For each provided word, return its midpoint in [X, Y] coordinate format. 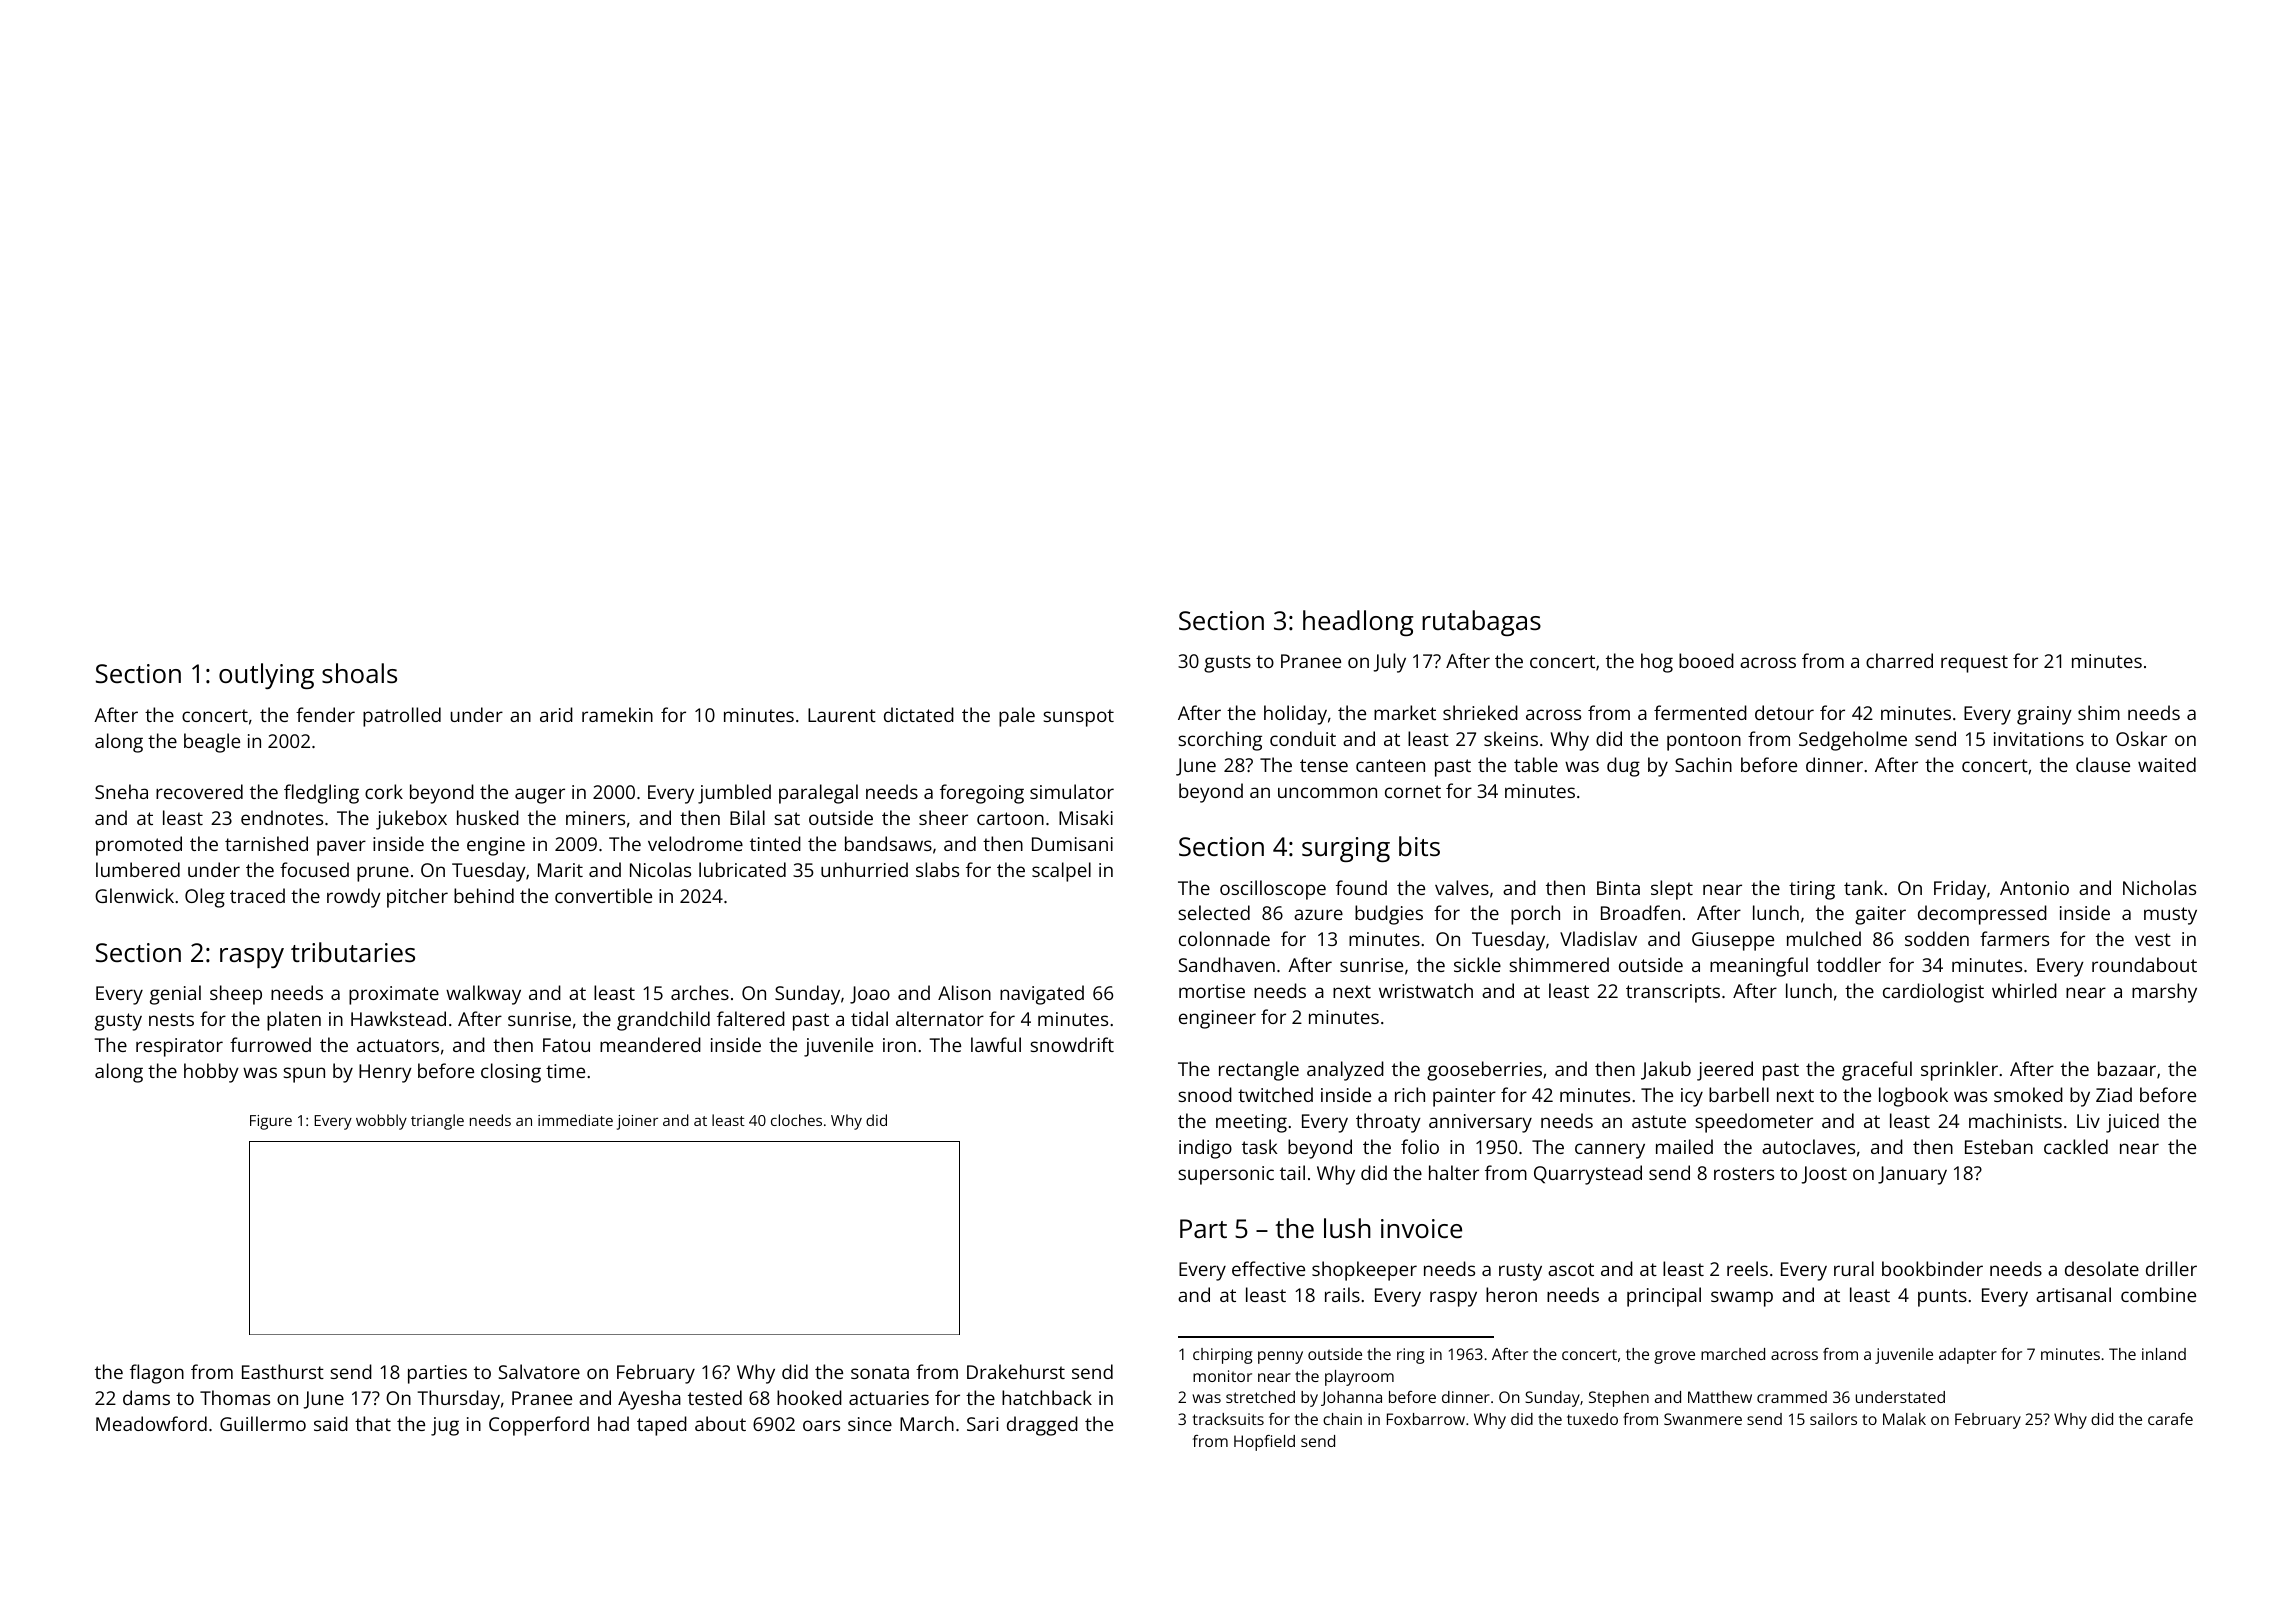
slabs [937, 869]
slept [1672, 890]
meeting [1251, 1123]
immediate [575, 1120]
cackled [2076, 1146]
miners [595, 818]
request [1974, 664]
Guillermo [263, 1423]
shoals [359, 673]
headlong [1358, 623]
